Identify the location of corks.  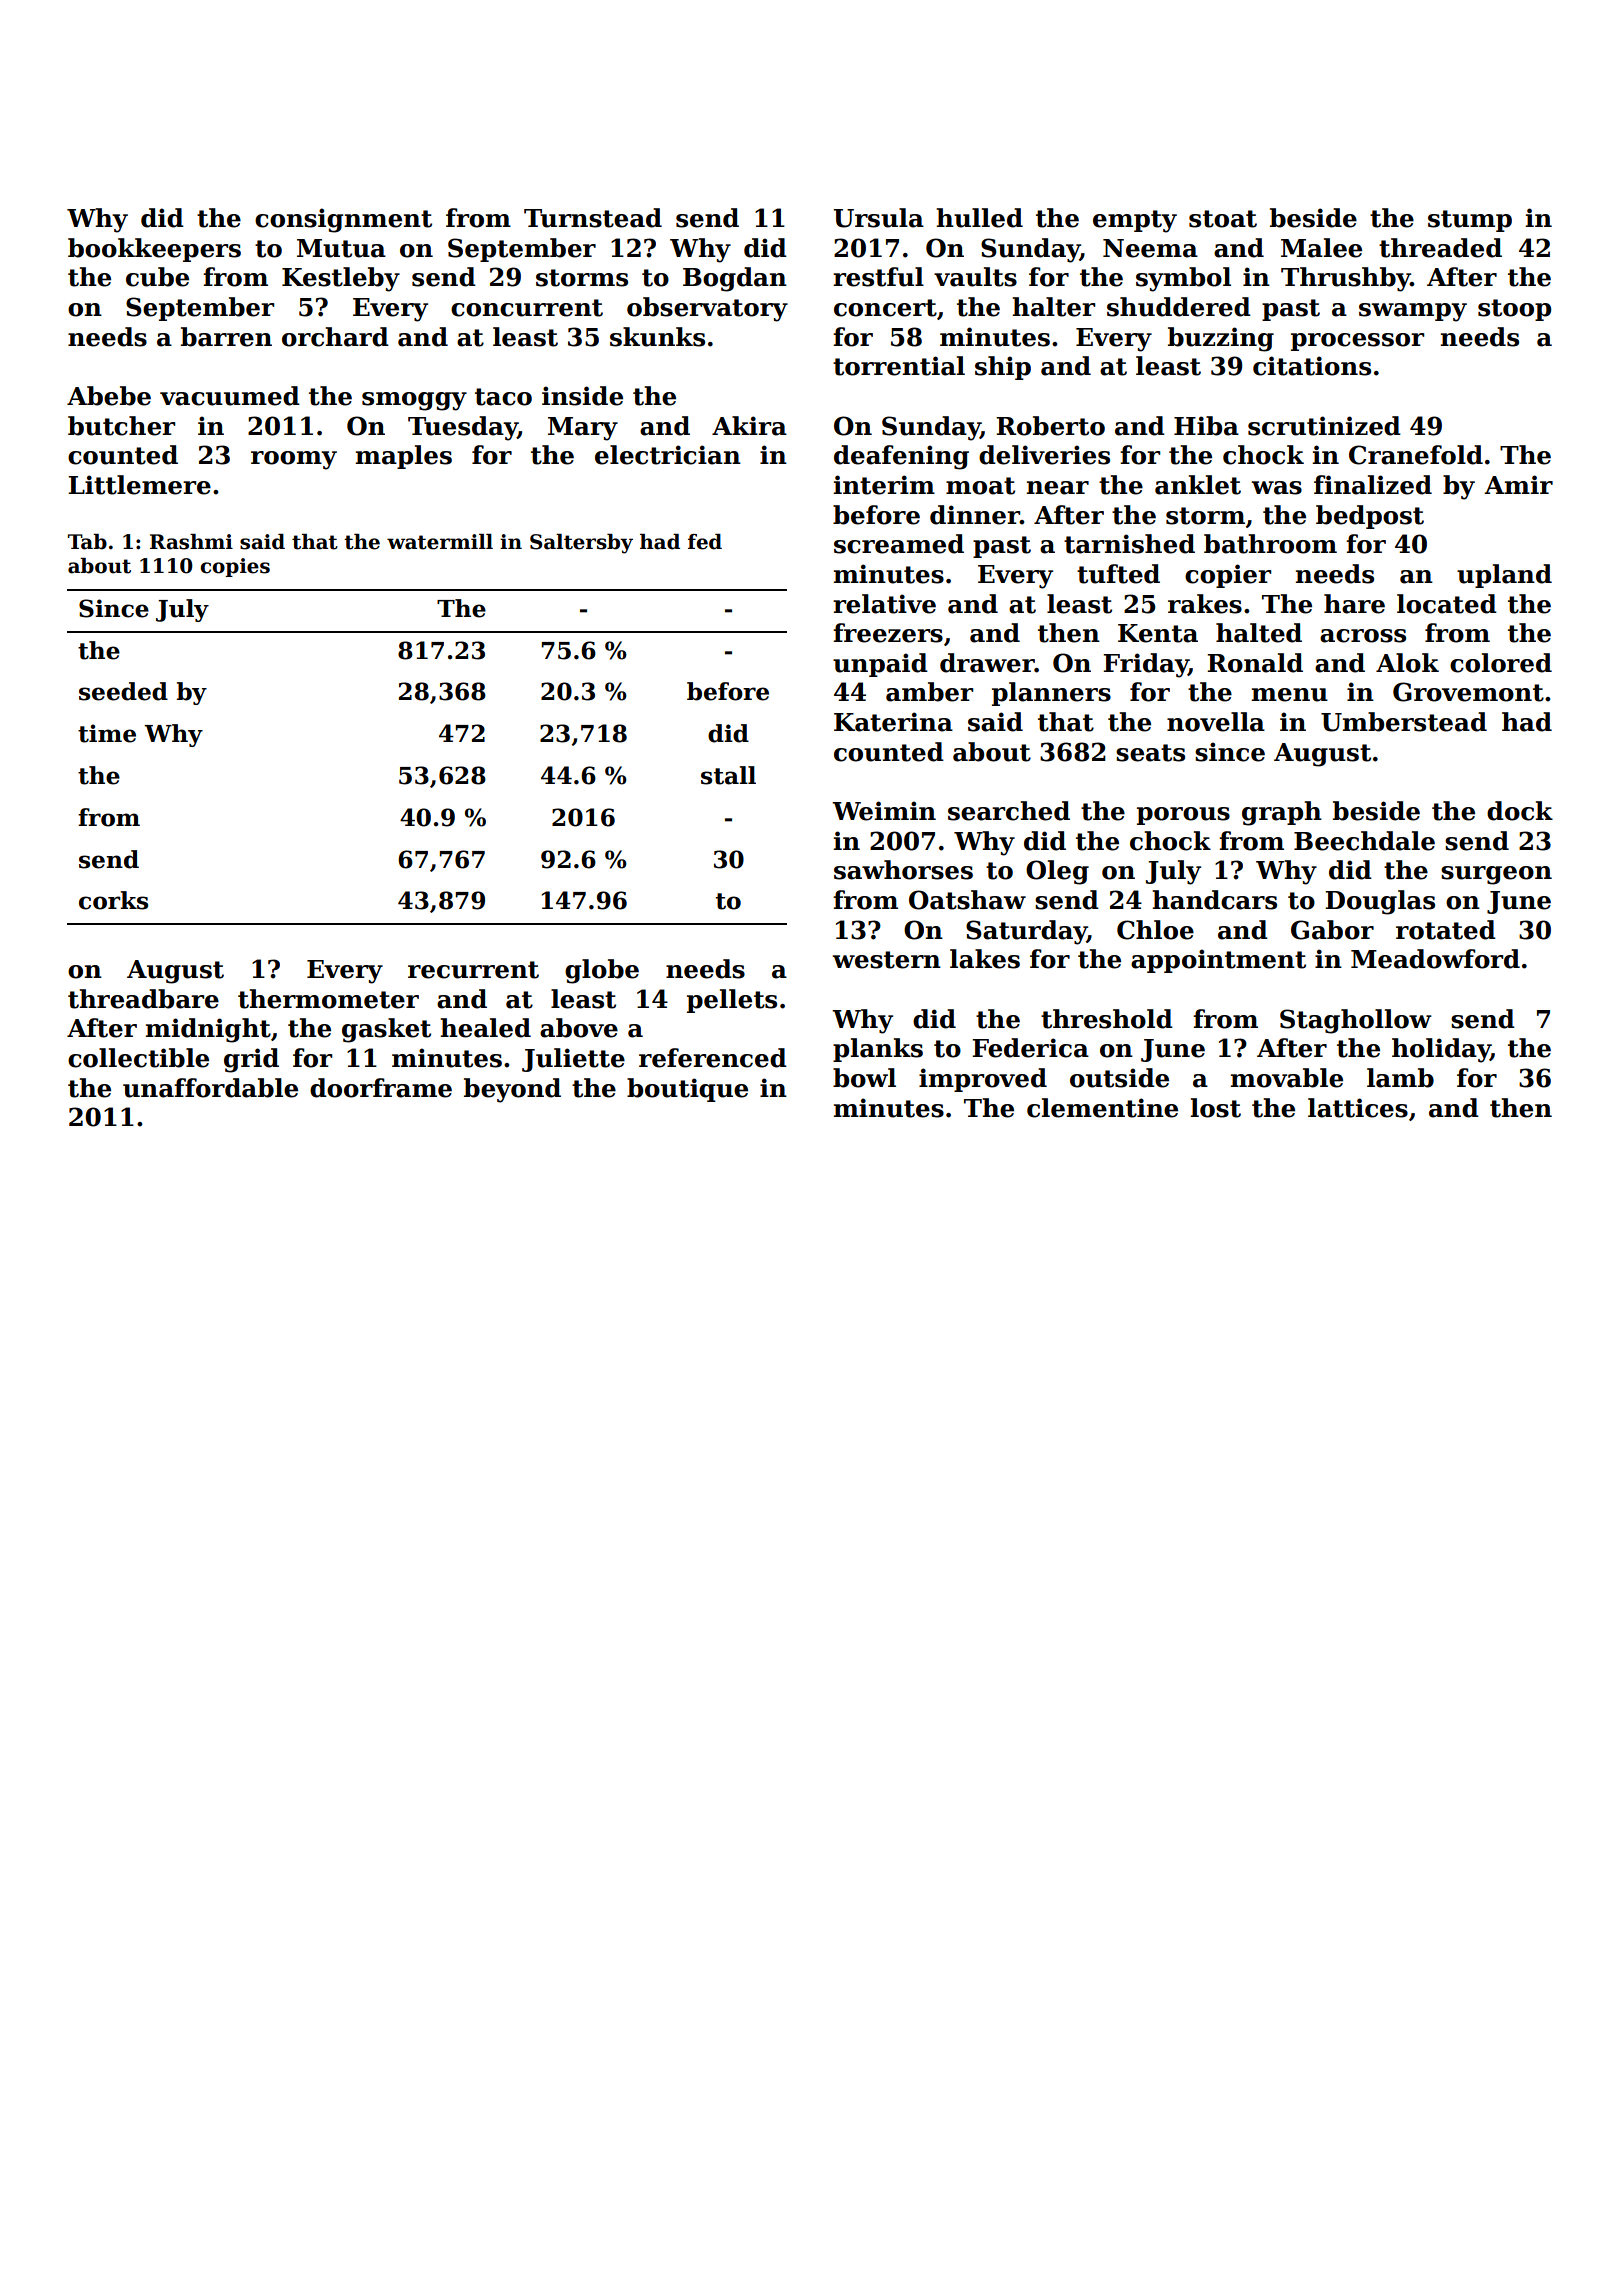
(113, 900).
